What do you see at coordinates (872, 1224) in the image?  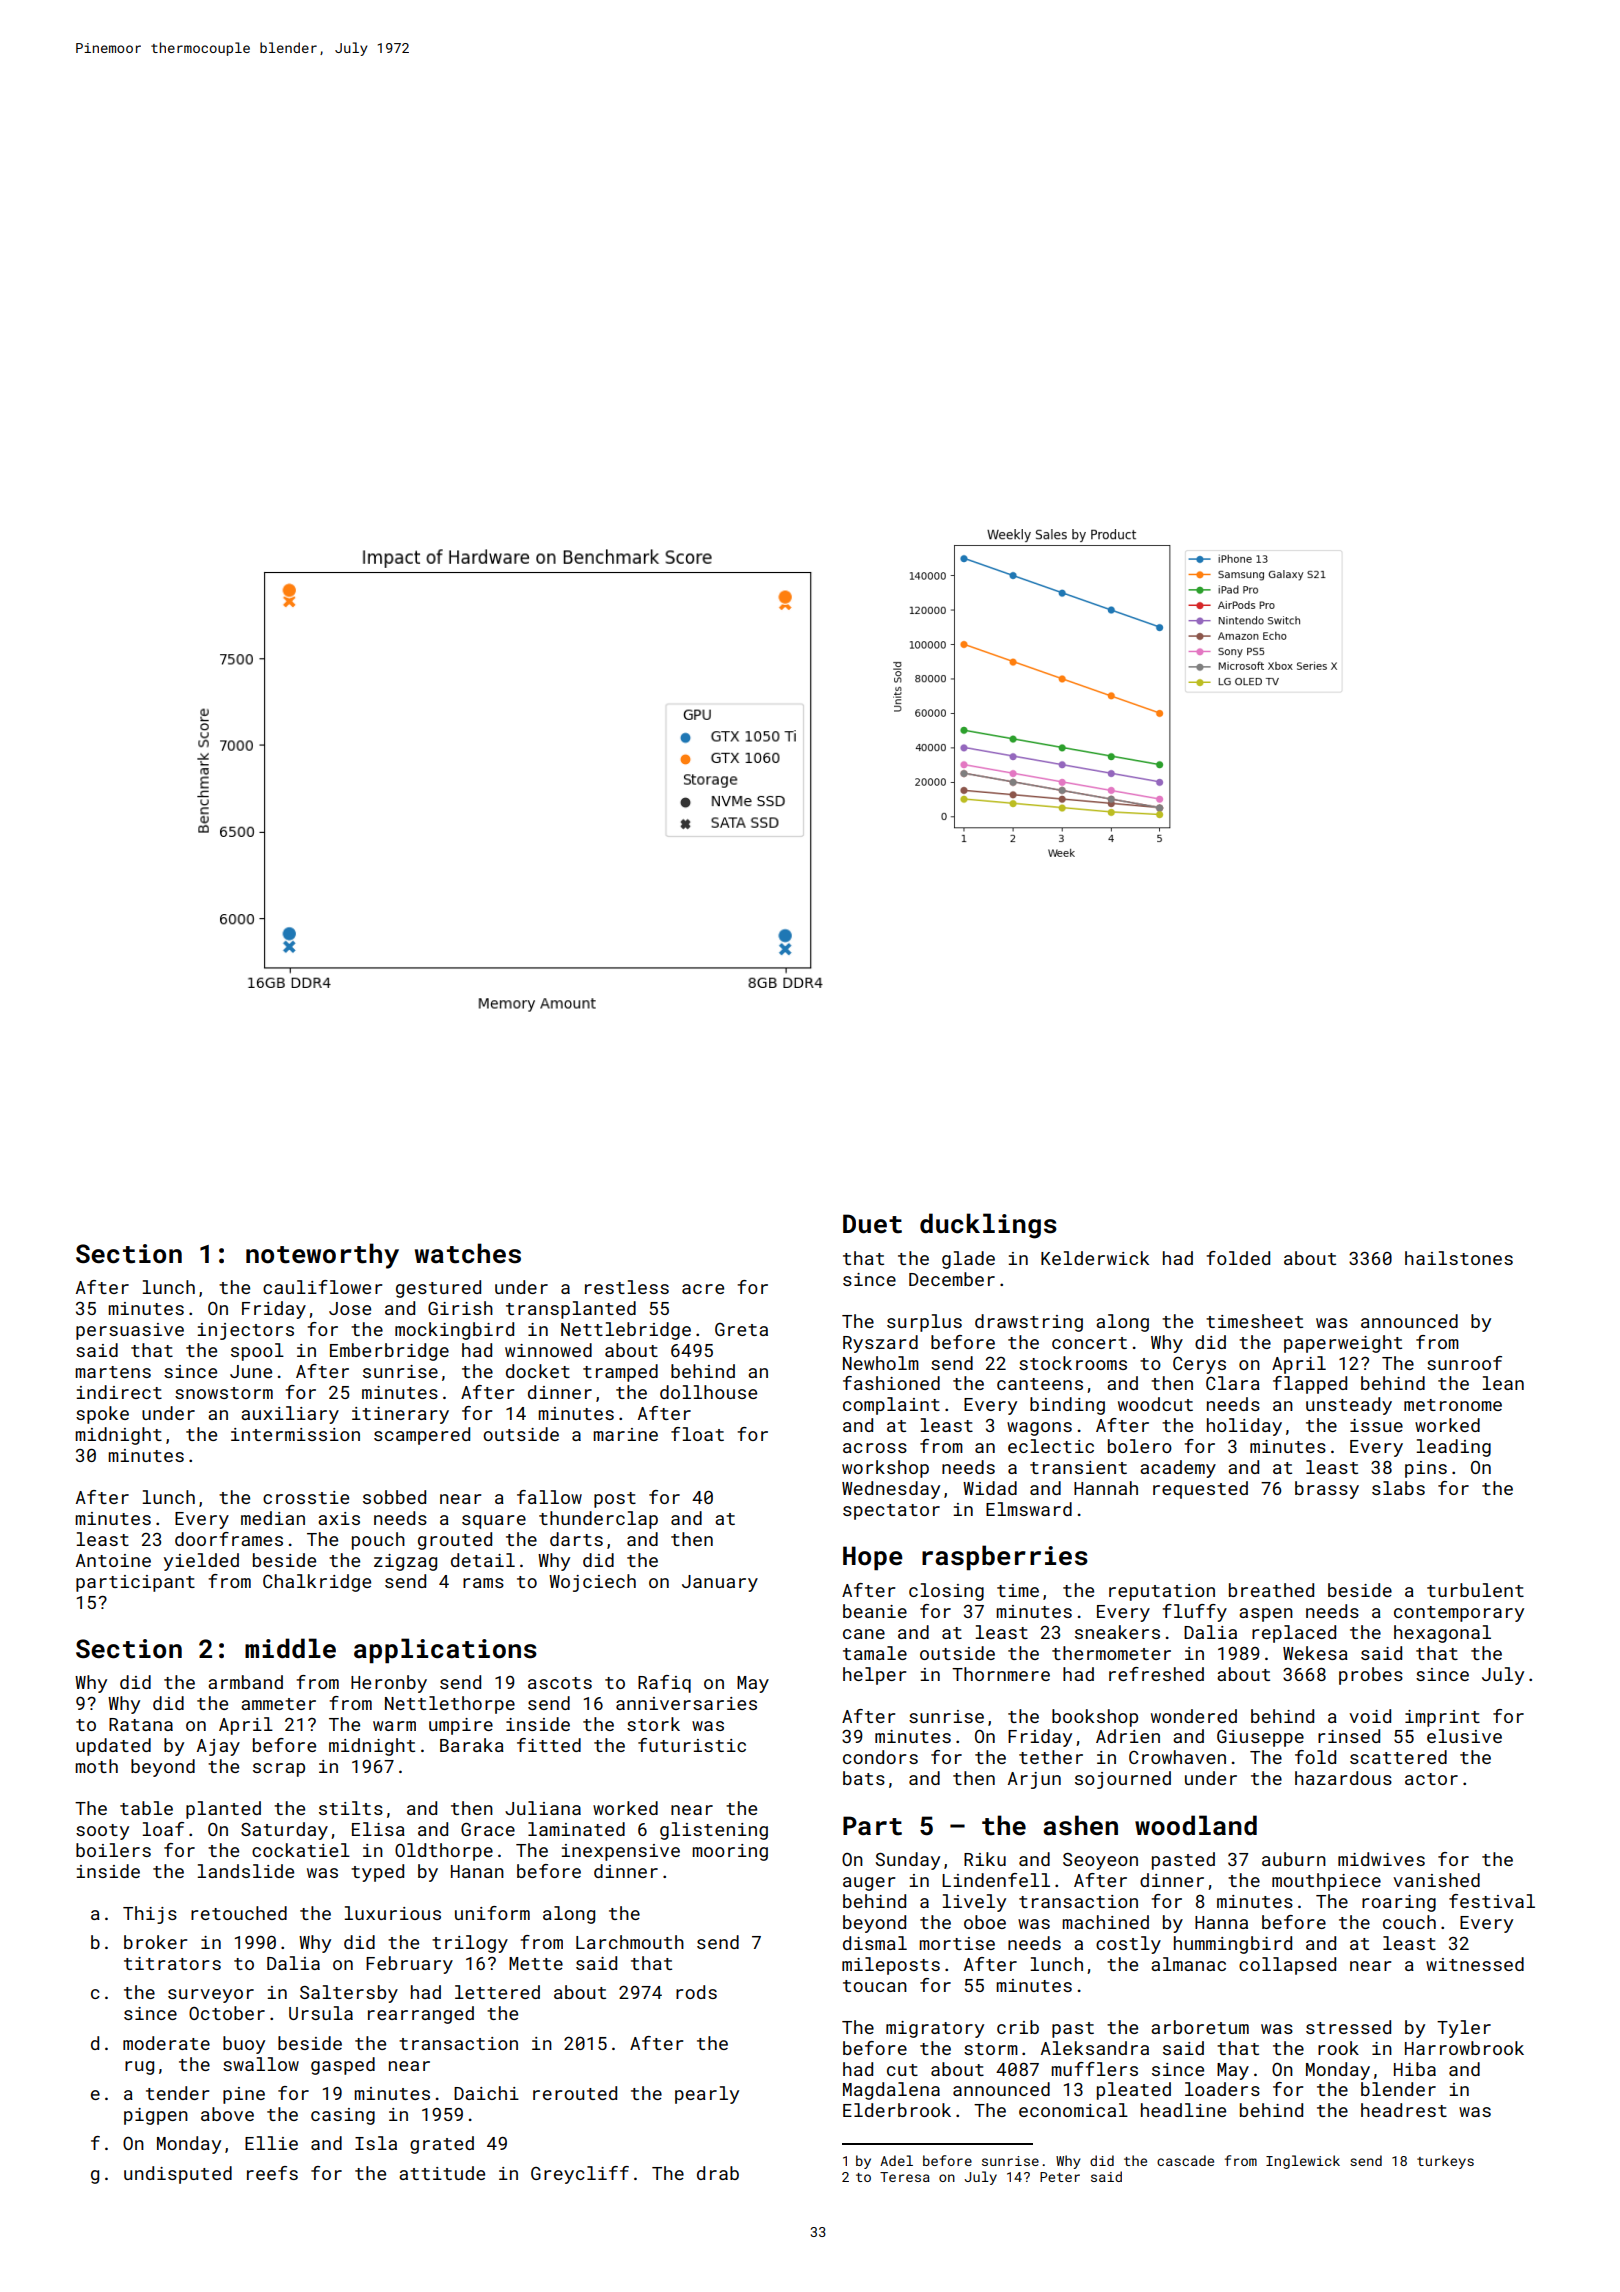 I see `Duet` at bounding box center [872, 1224].
